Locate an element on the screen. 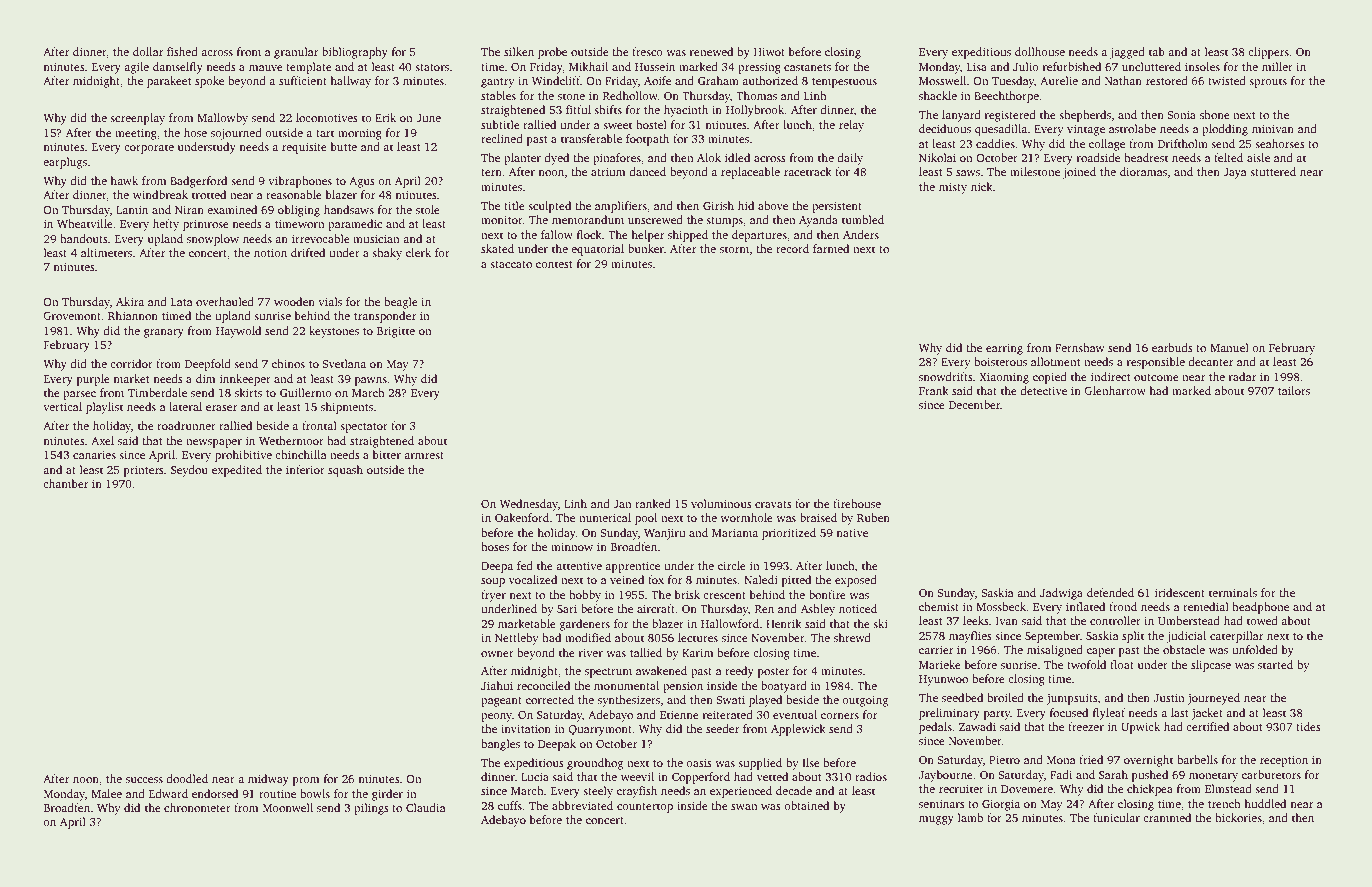 The width and height of the screenshot is (1372, 887). midway is located at coordinates (268, 780).
